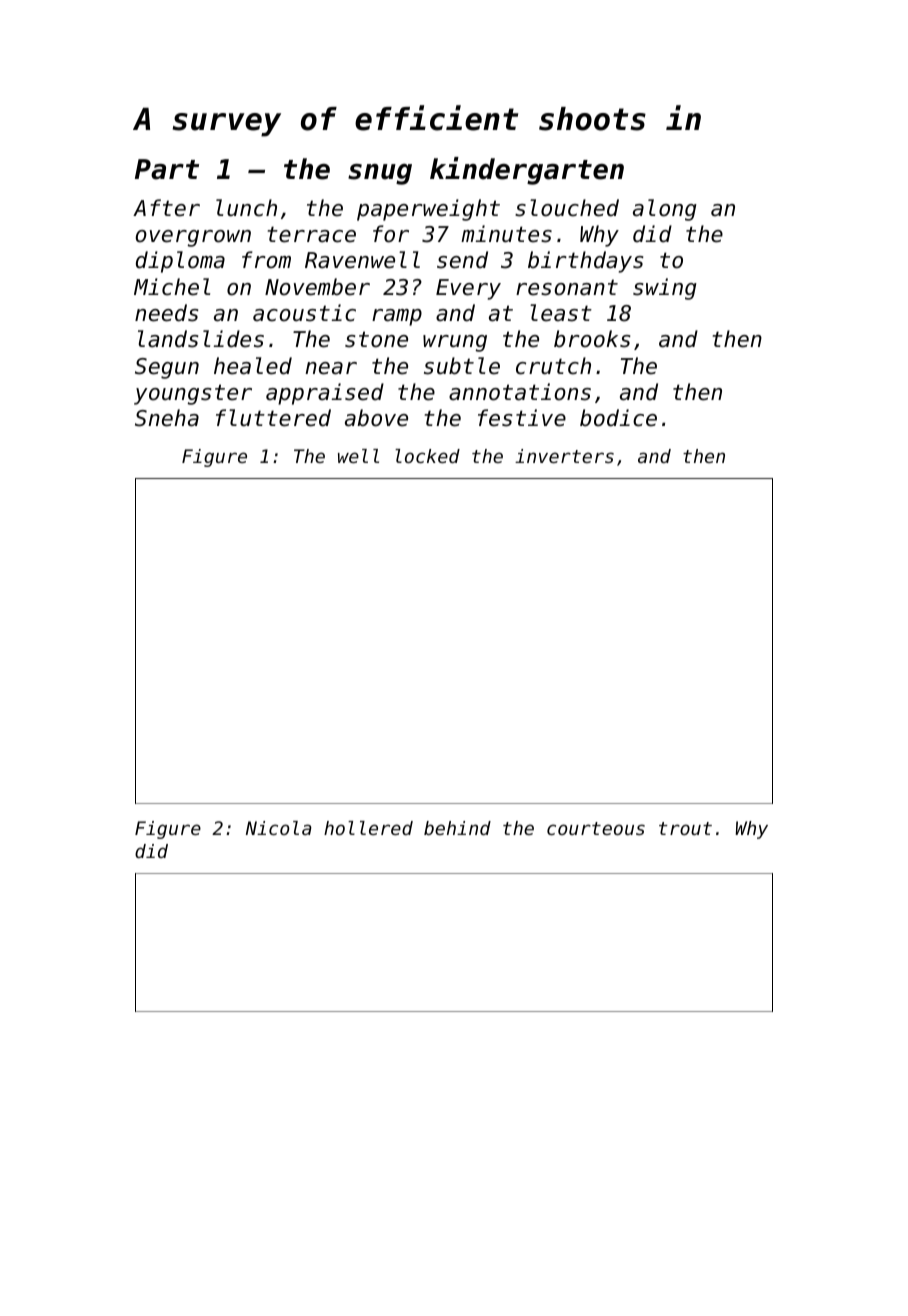  What do you see at coordinates (167, 169) in the image?
I see `Part` at bounding box center [167, 169].
